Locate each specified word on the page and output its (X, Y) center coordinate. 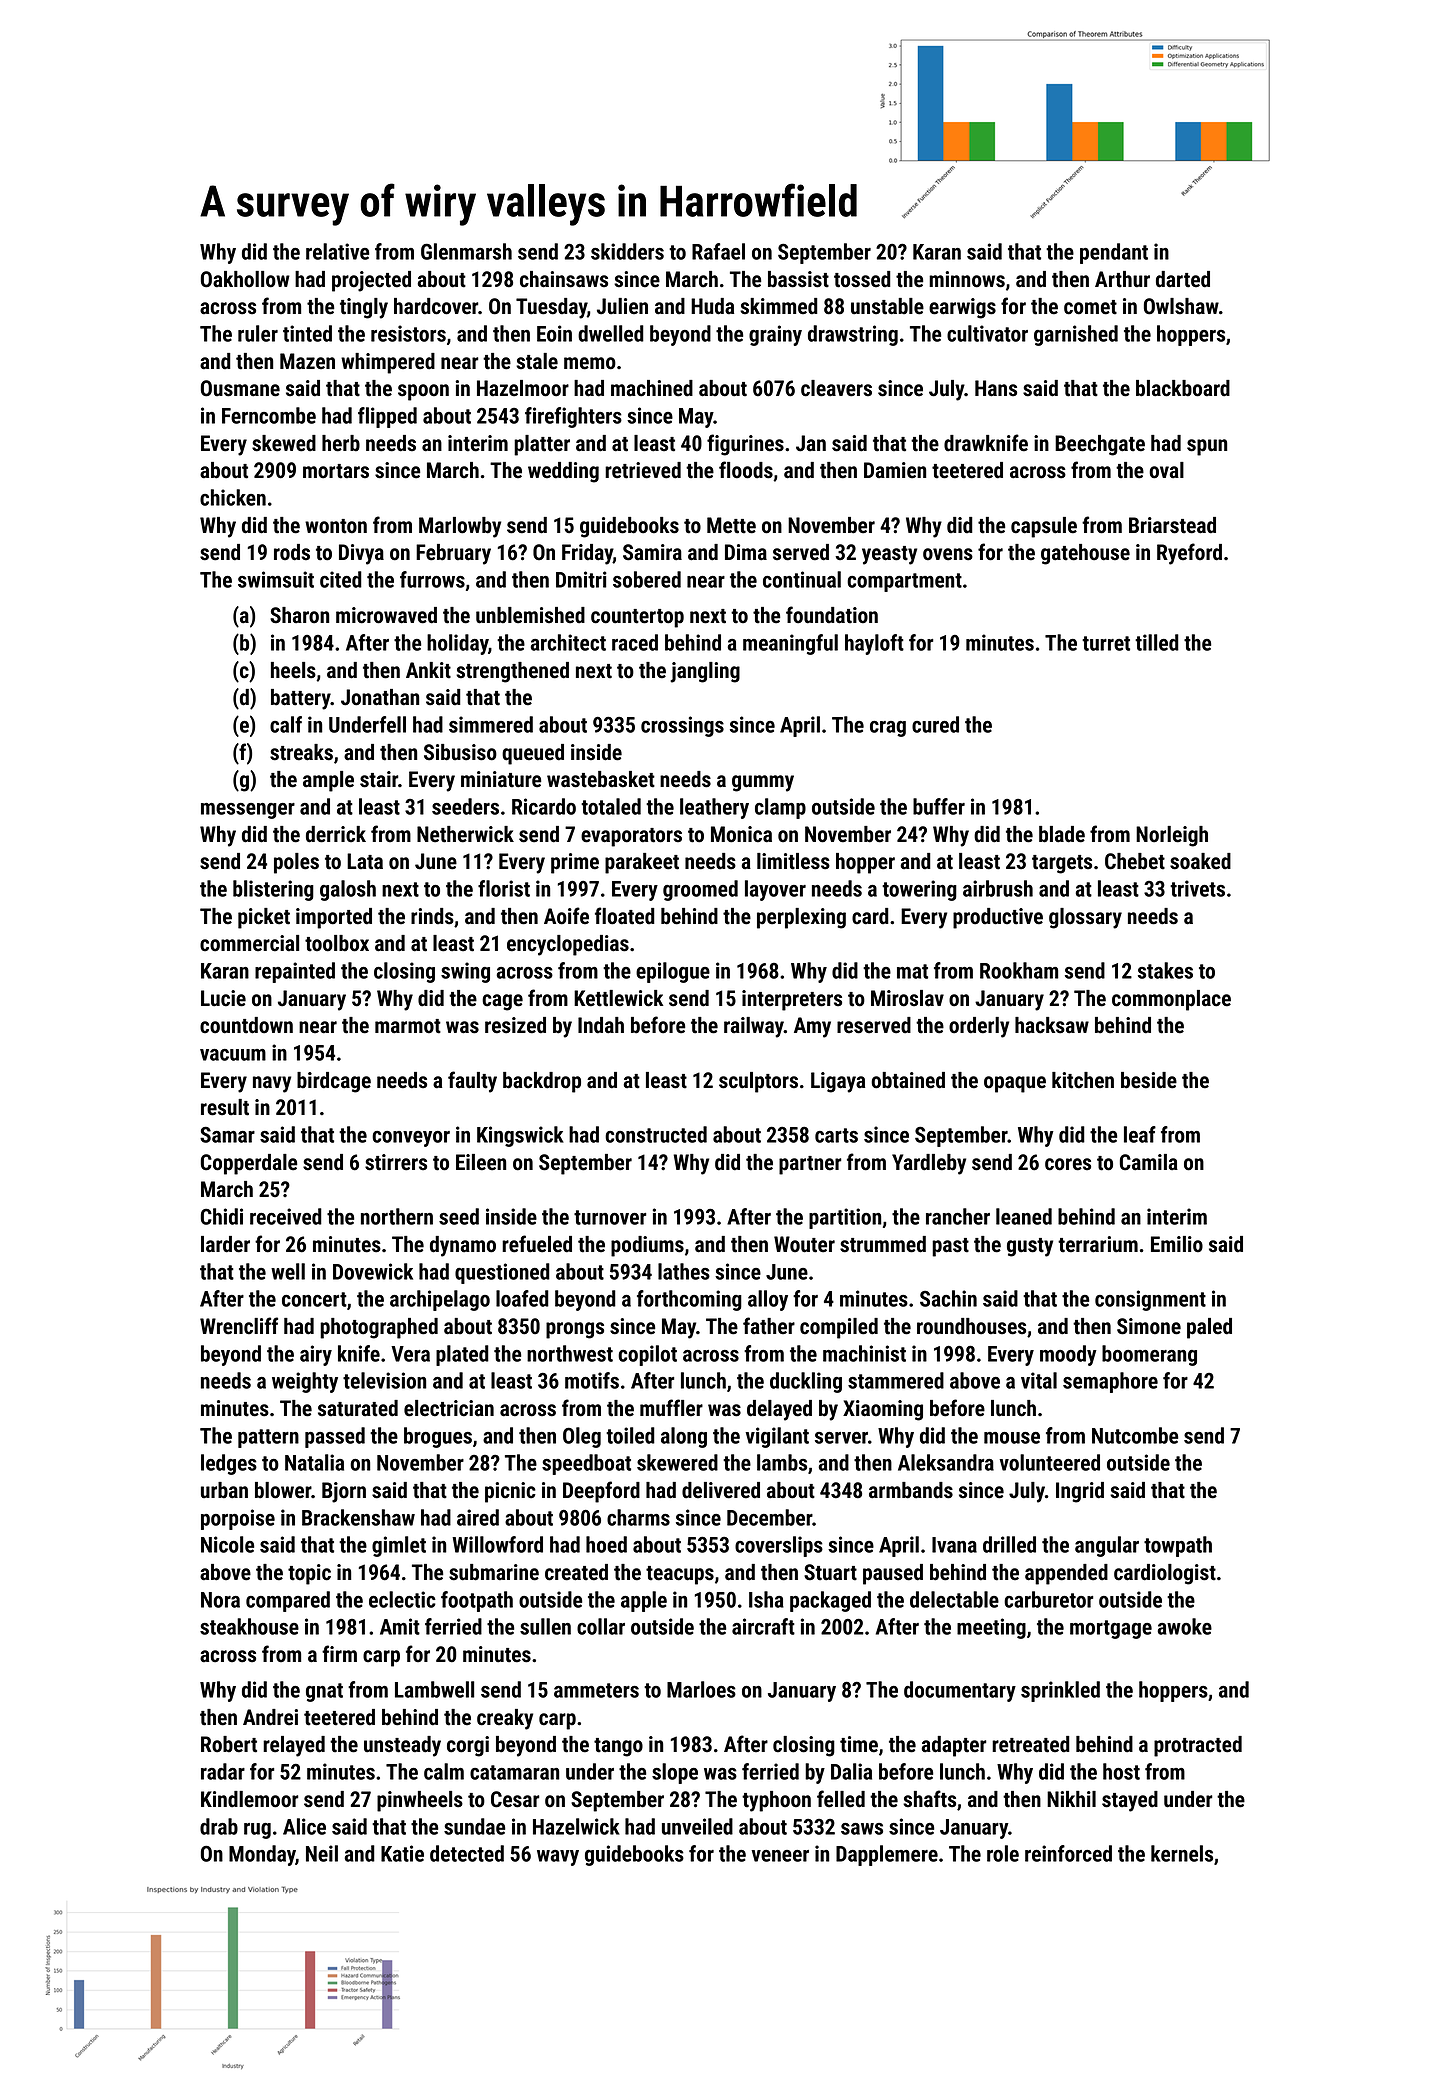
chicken (233, 497)
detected (467, 1853)
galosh (348, 890)
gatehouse (1085, 554)
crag (888, 729)
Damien (895, 470)
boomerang (1149, 1355)
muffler (671, 1408)
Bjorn (344, 1492)
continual (802, 579)
